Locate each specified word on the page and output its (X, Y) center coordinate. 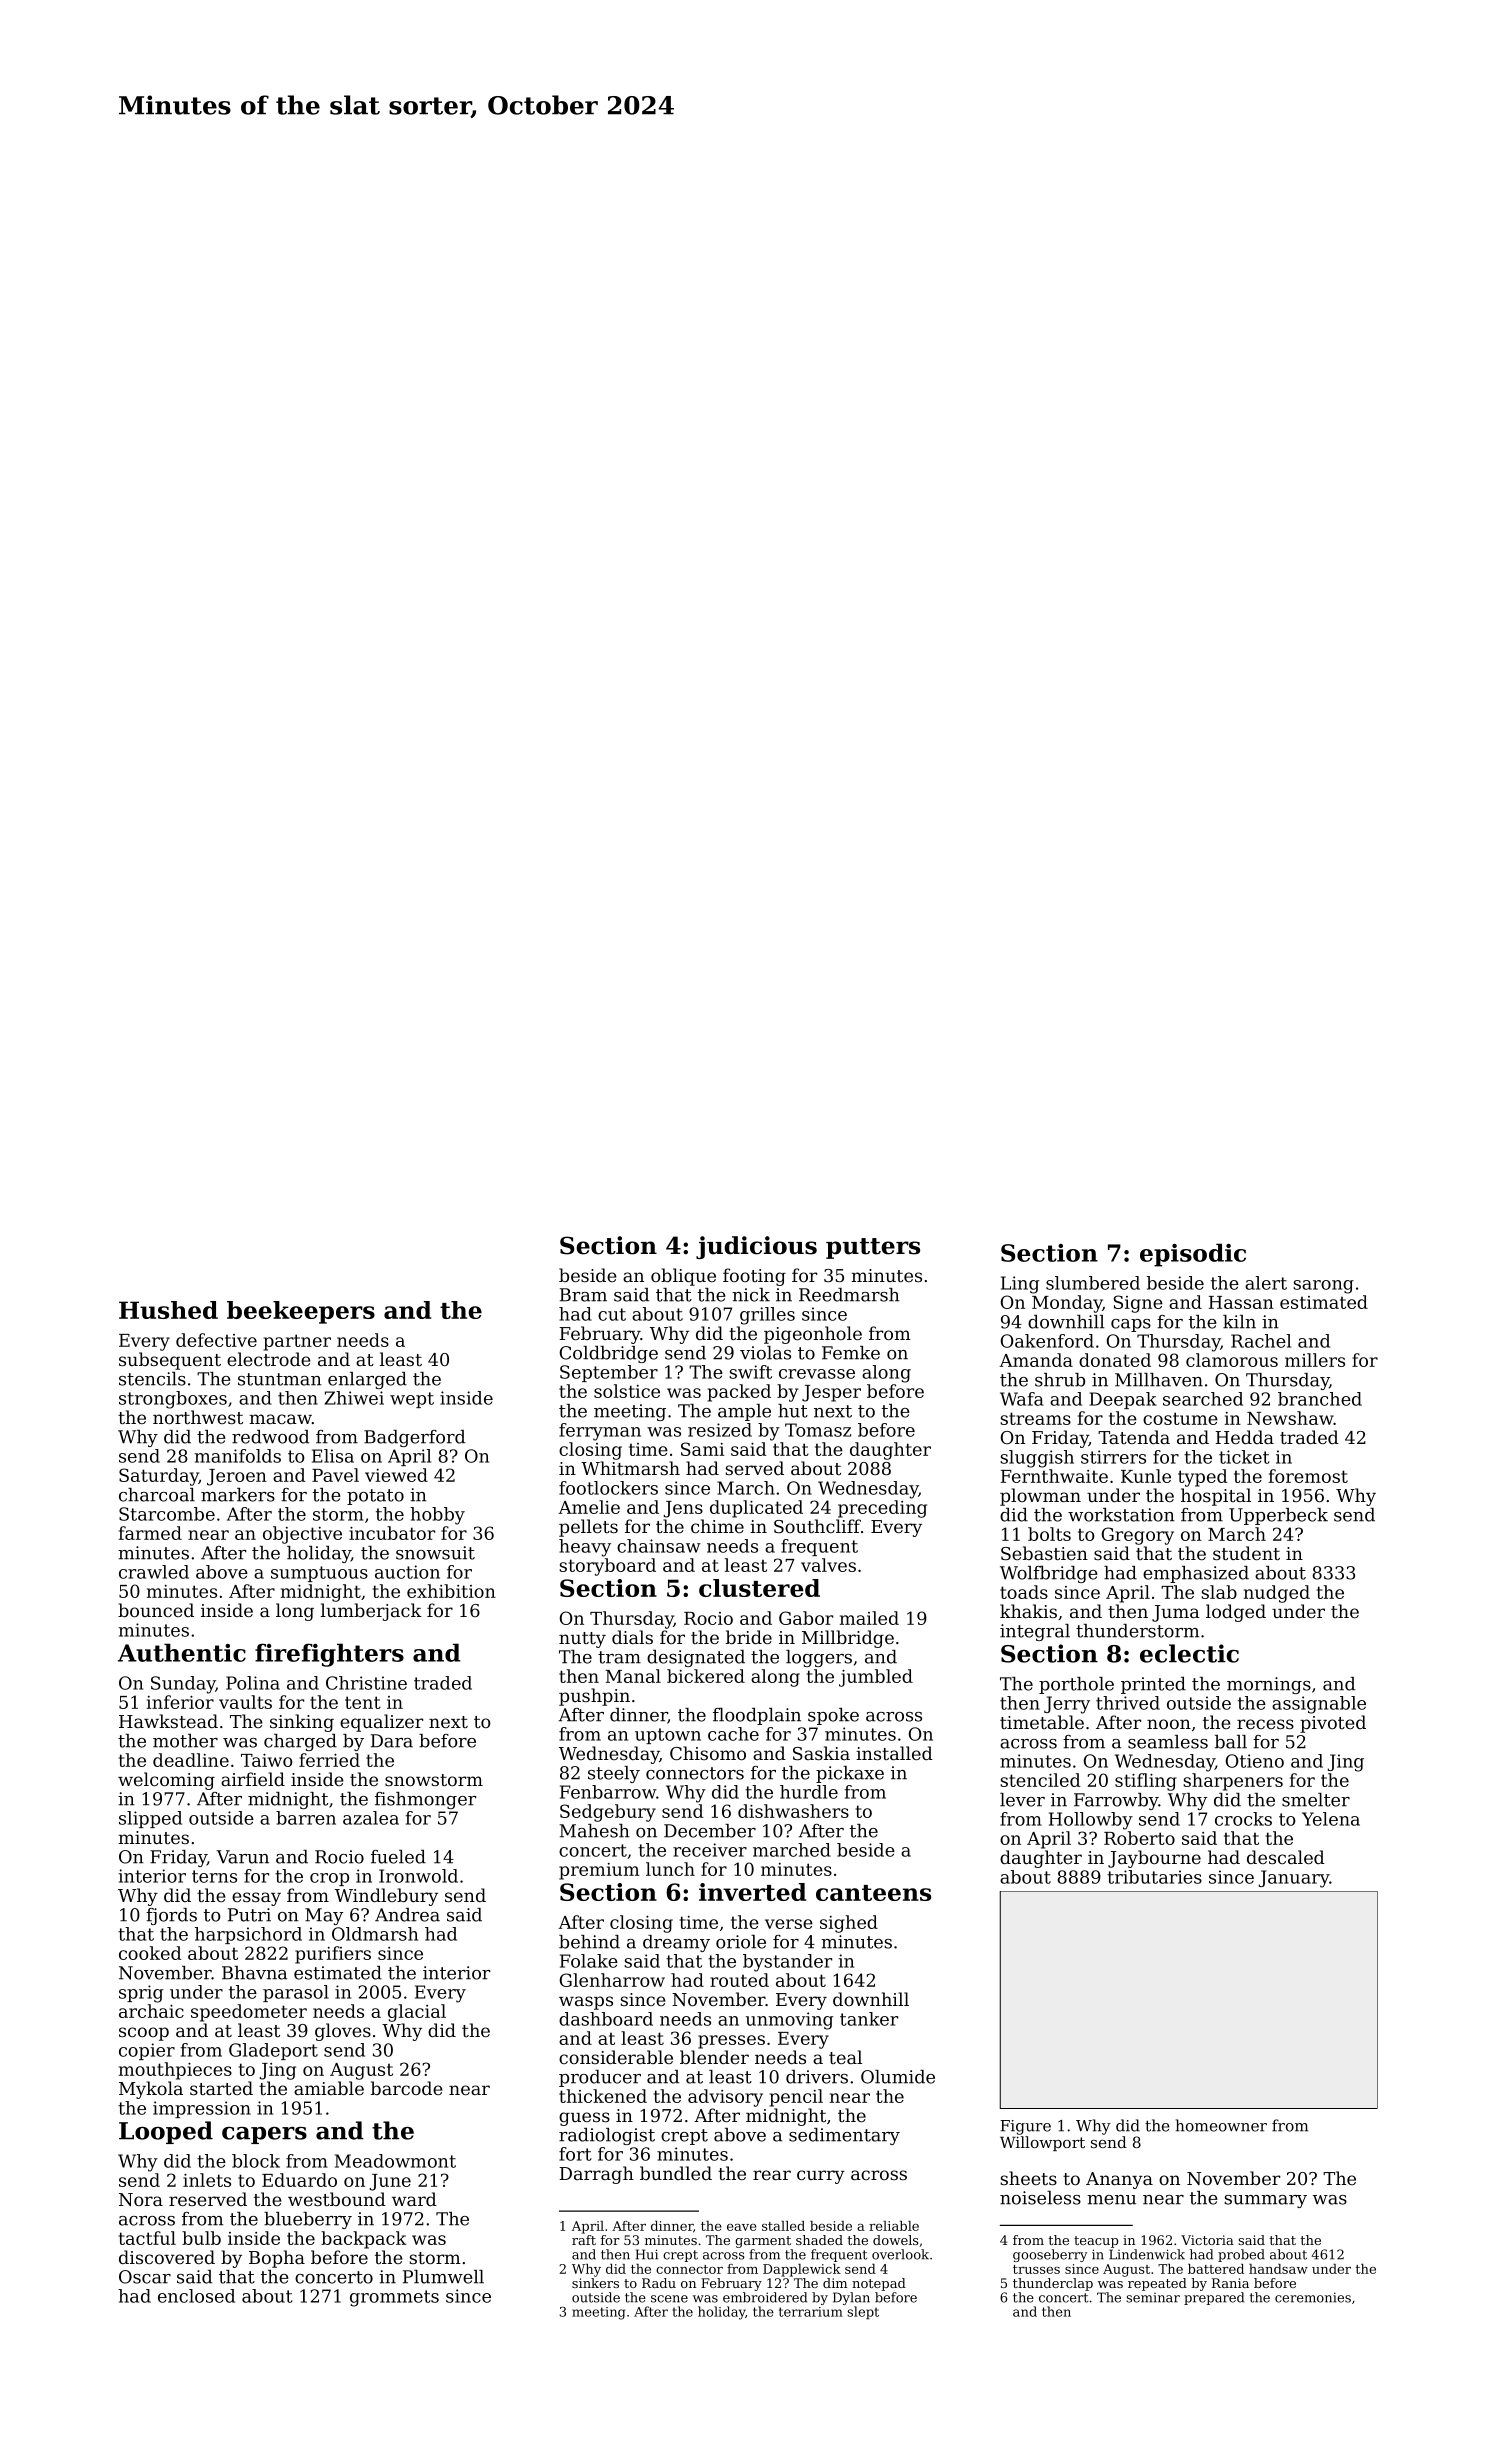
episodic (1193, 1255)
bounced (156, 1610)
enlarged (367, 1380)
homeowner (1221, 2125)
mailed (869, 1618)
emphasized (1196, 1574)
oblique (683, 1277)
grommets (394, 2298)
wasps (586, 2003)
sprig (141, 1994)
